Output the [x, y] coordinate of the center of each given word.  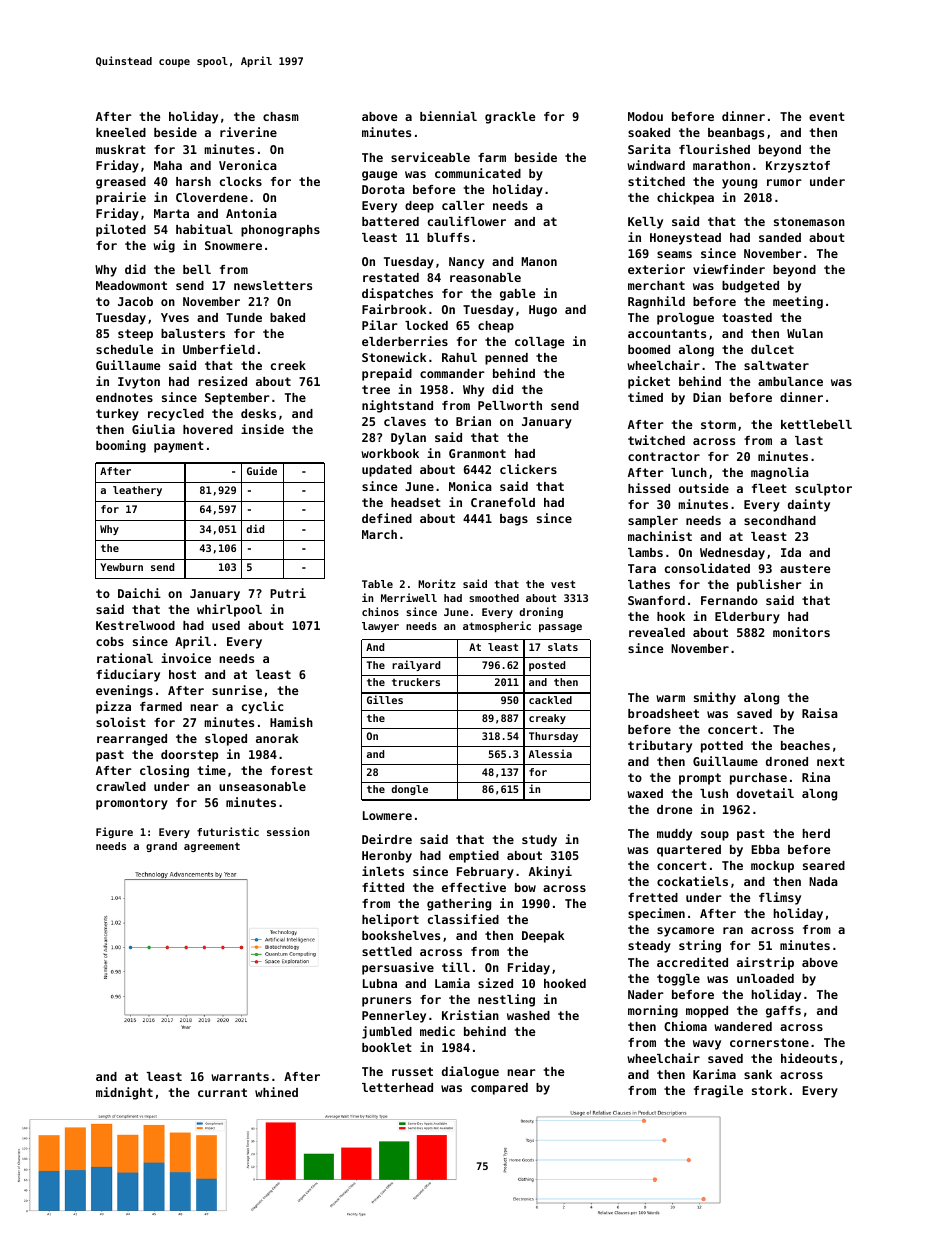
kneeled [121, 132]
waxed [645, 793]
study [539, 841]
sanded [780, 237]
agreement [212, 847]
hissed [649, 488]
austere [805, 568]
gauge [379, 176]
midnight [124, 1093]
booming [121, 446]
